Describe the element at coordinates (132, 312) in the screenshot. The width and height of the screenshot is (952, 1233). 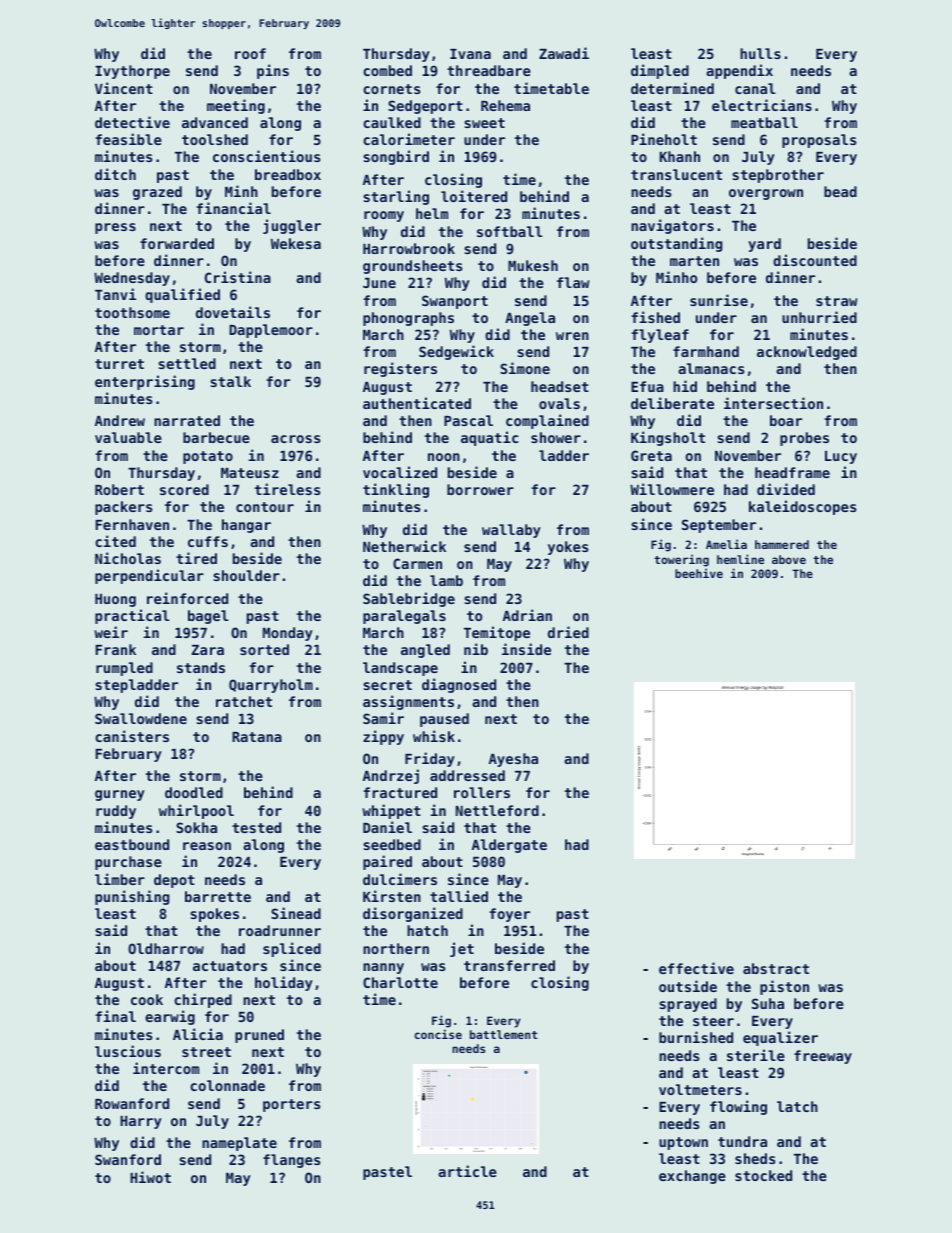
I see `toothsome` at that location.
